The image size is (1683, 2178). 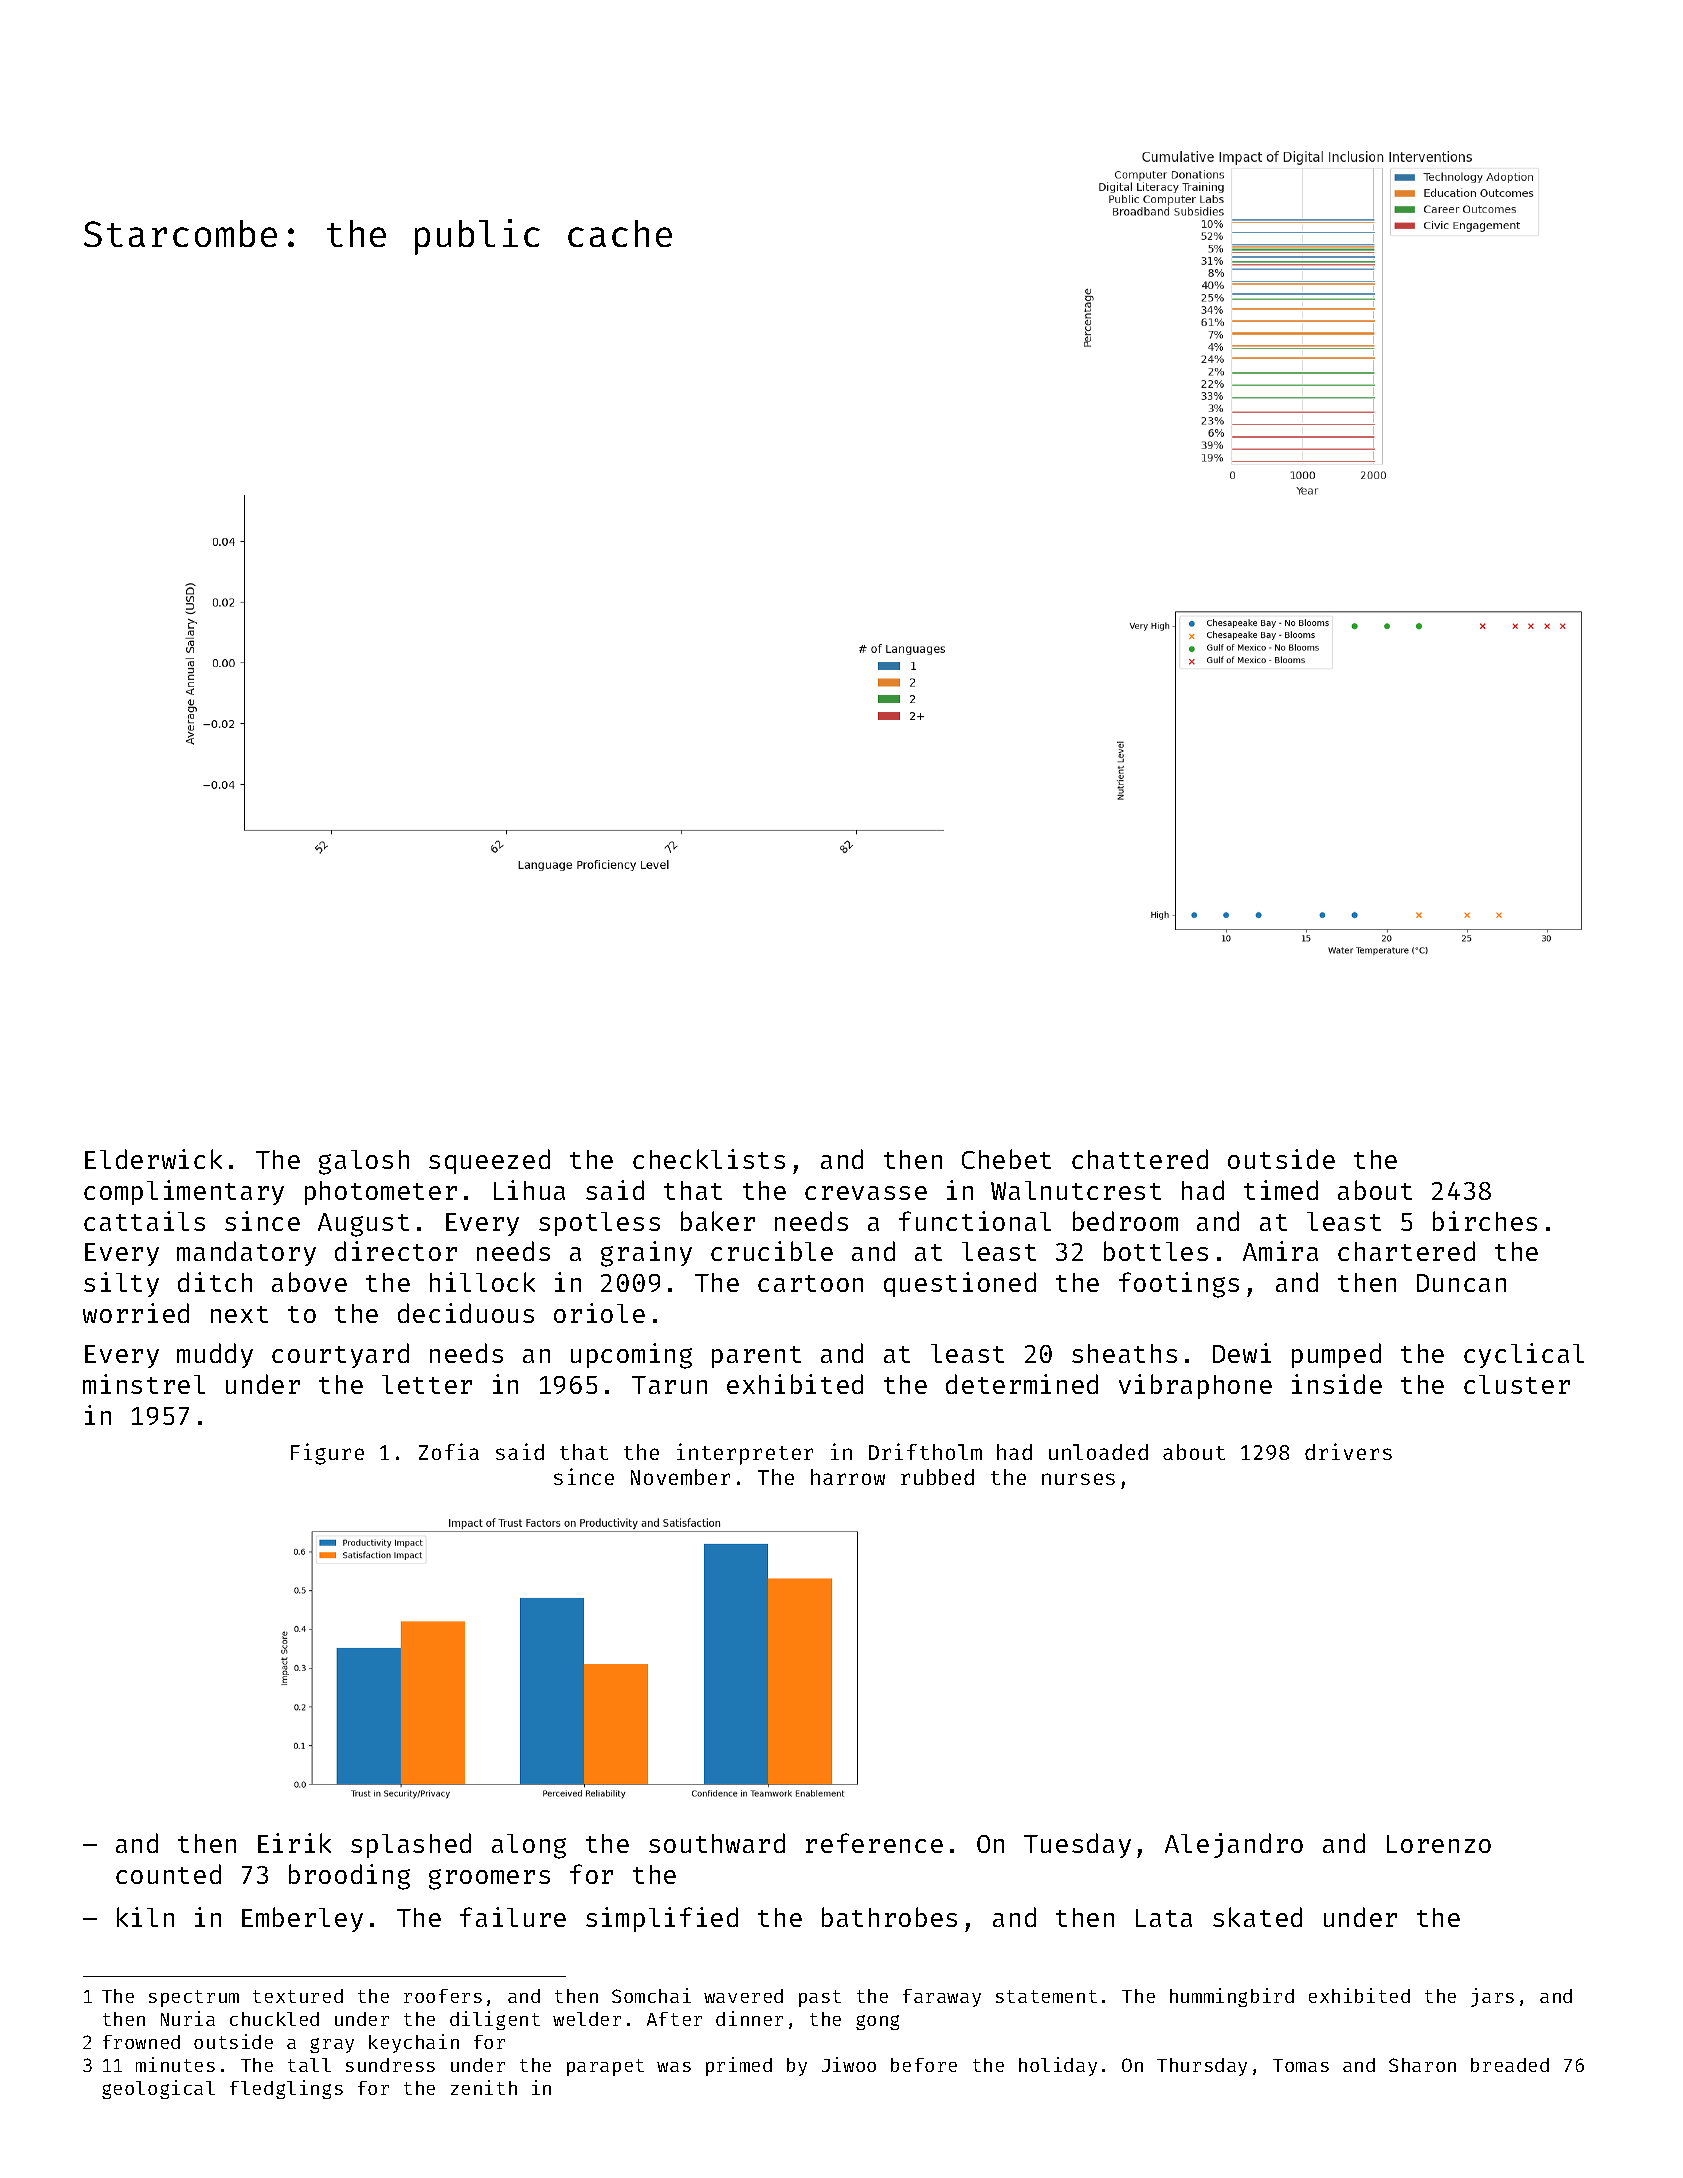 What do you see at coordinates (1232, 1997) in the screenshot?
I see `hummingbird` at bounding box center [1232, 1997].
